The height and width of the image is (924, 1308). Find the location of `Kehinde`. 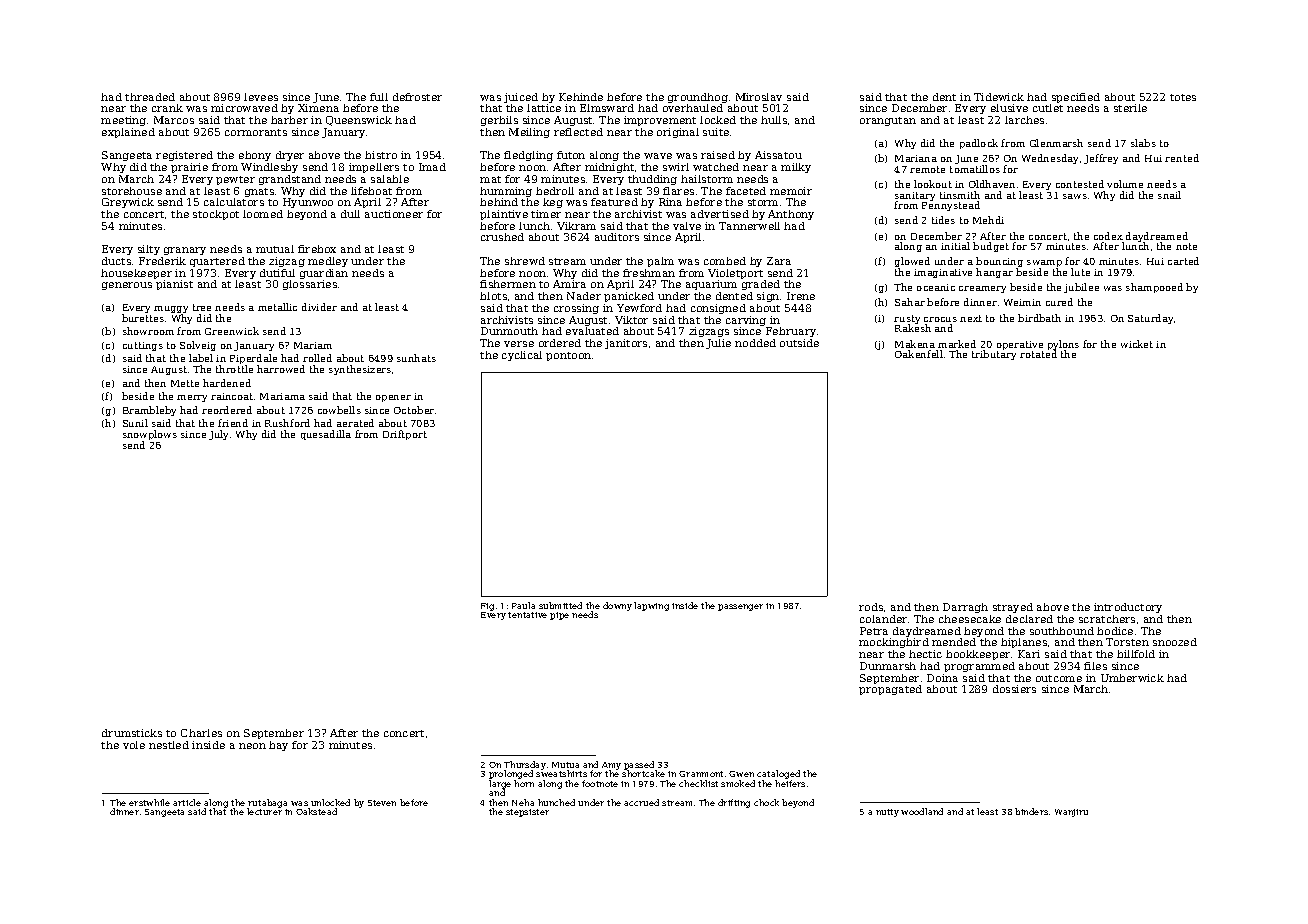

Kehinde is located at coordinates (581, 97).
